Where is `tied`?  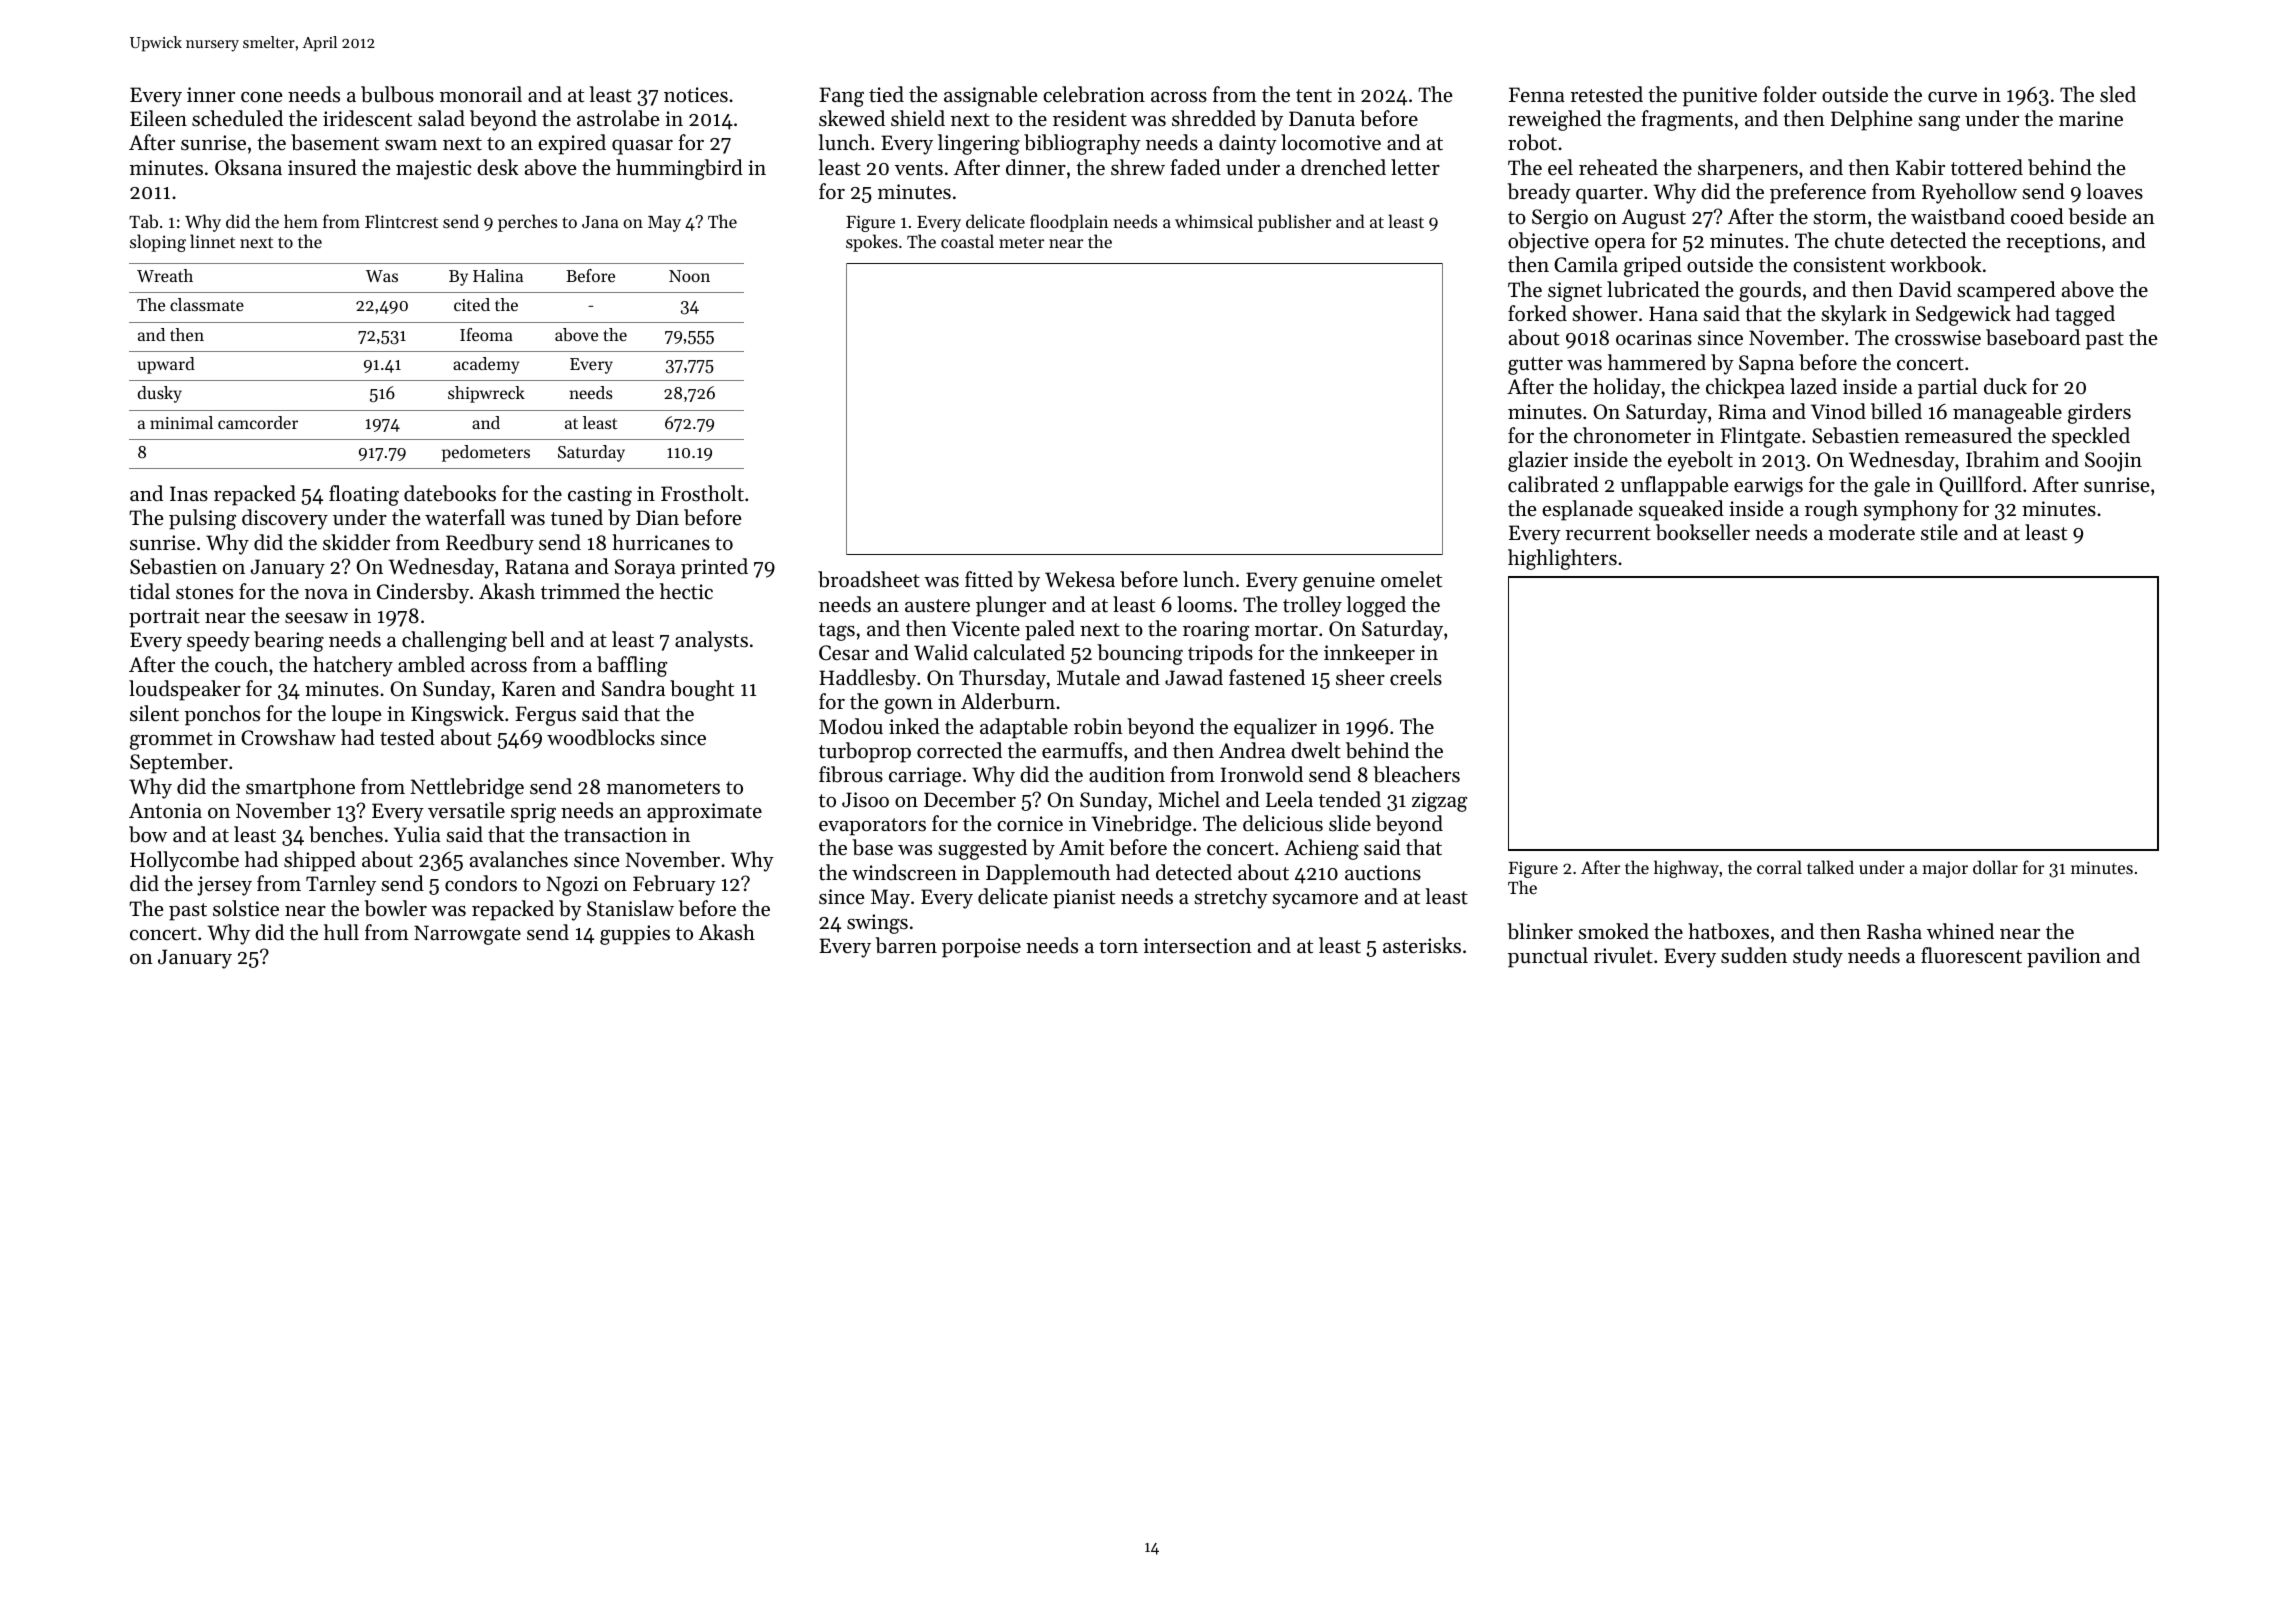
tied is located at coordinates (886, 94).
